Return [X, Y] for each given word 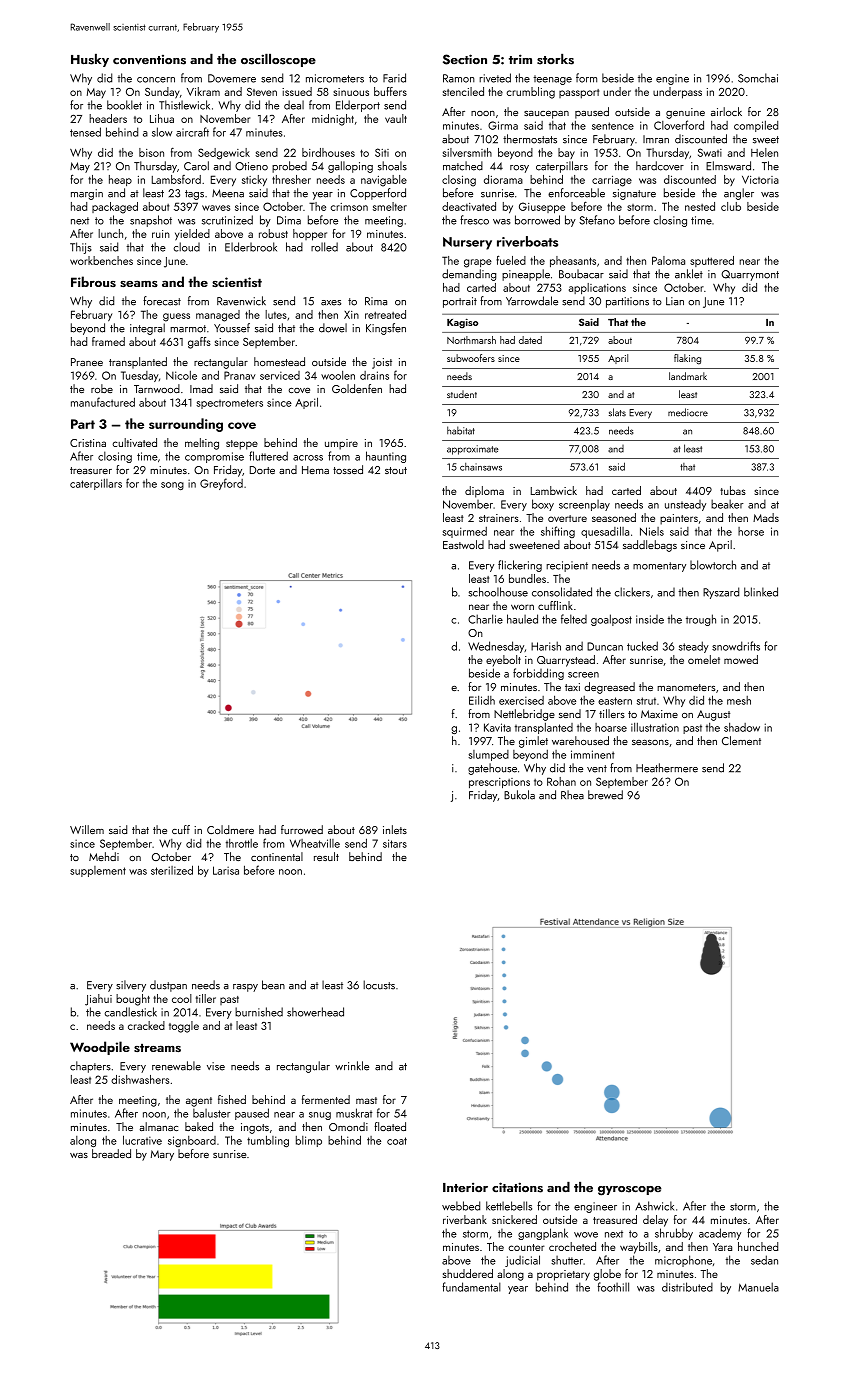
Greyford [221, 484]
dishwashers [140, 1079]
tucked [642, 646]
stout [396, 470]
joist [382, 363]
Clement [741, 740]
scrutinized [227, 220]
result [326, 856]
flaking [687, 359]
